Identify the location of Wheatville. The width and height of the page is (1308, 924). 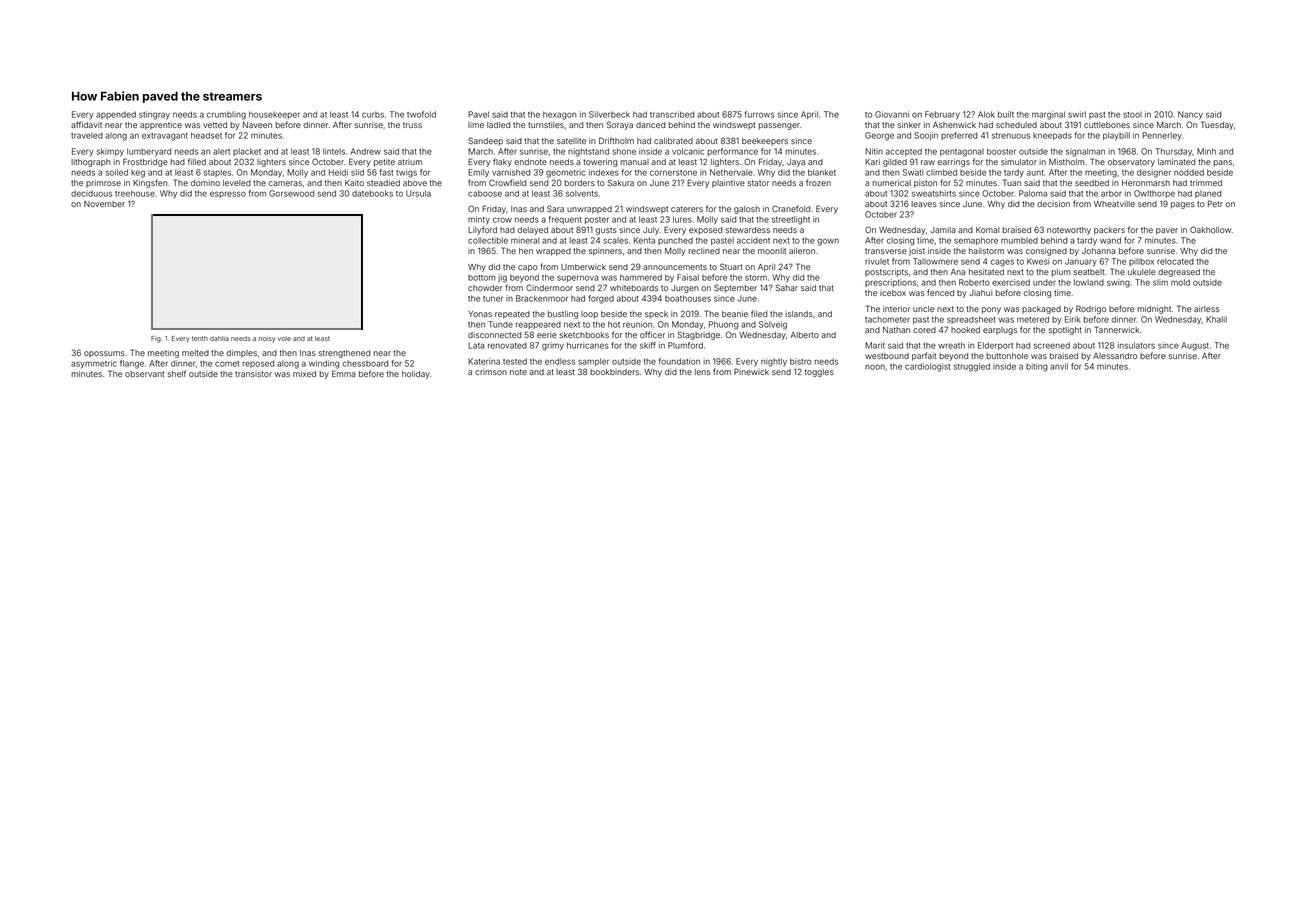
(1114, 204).
